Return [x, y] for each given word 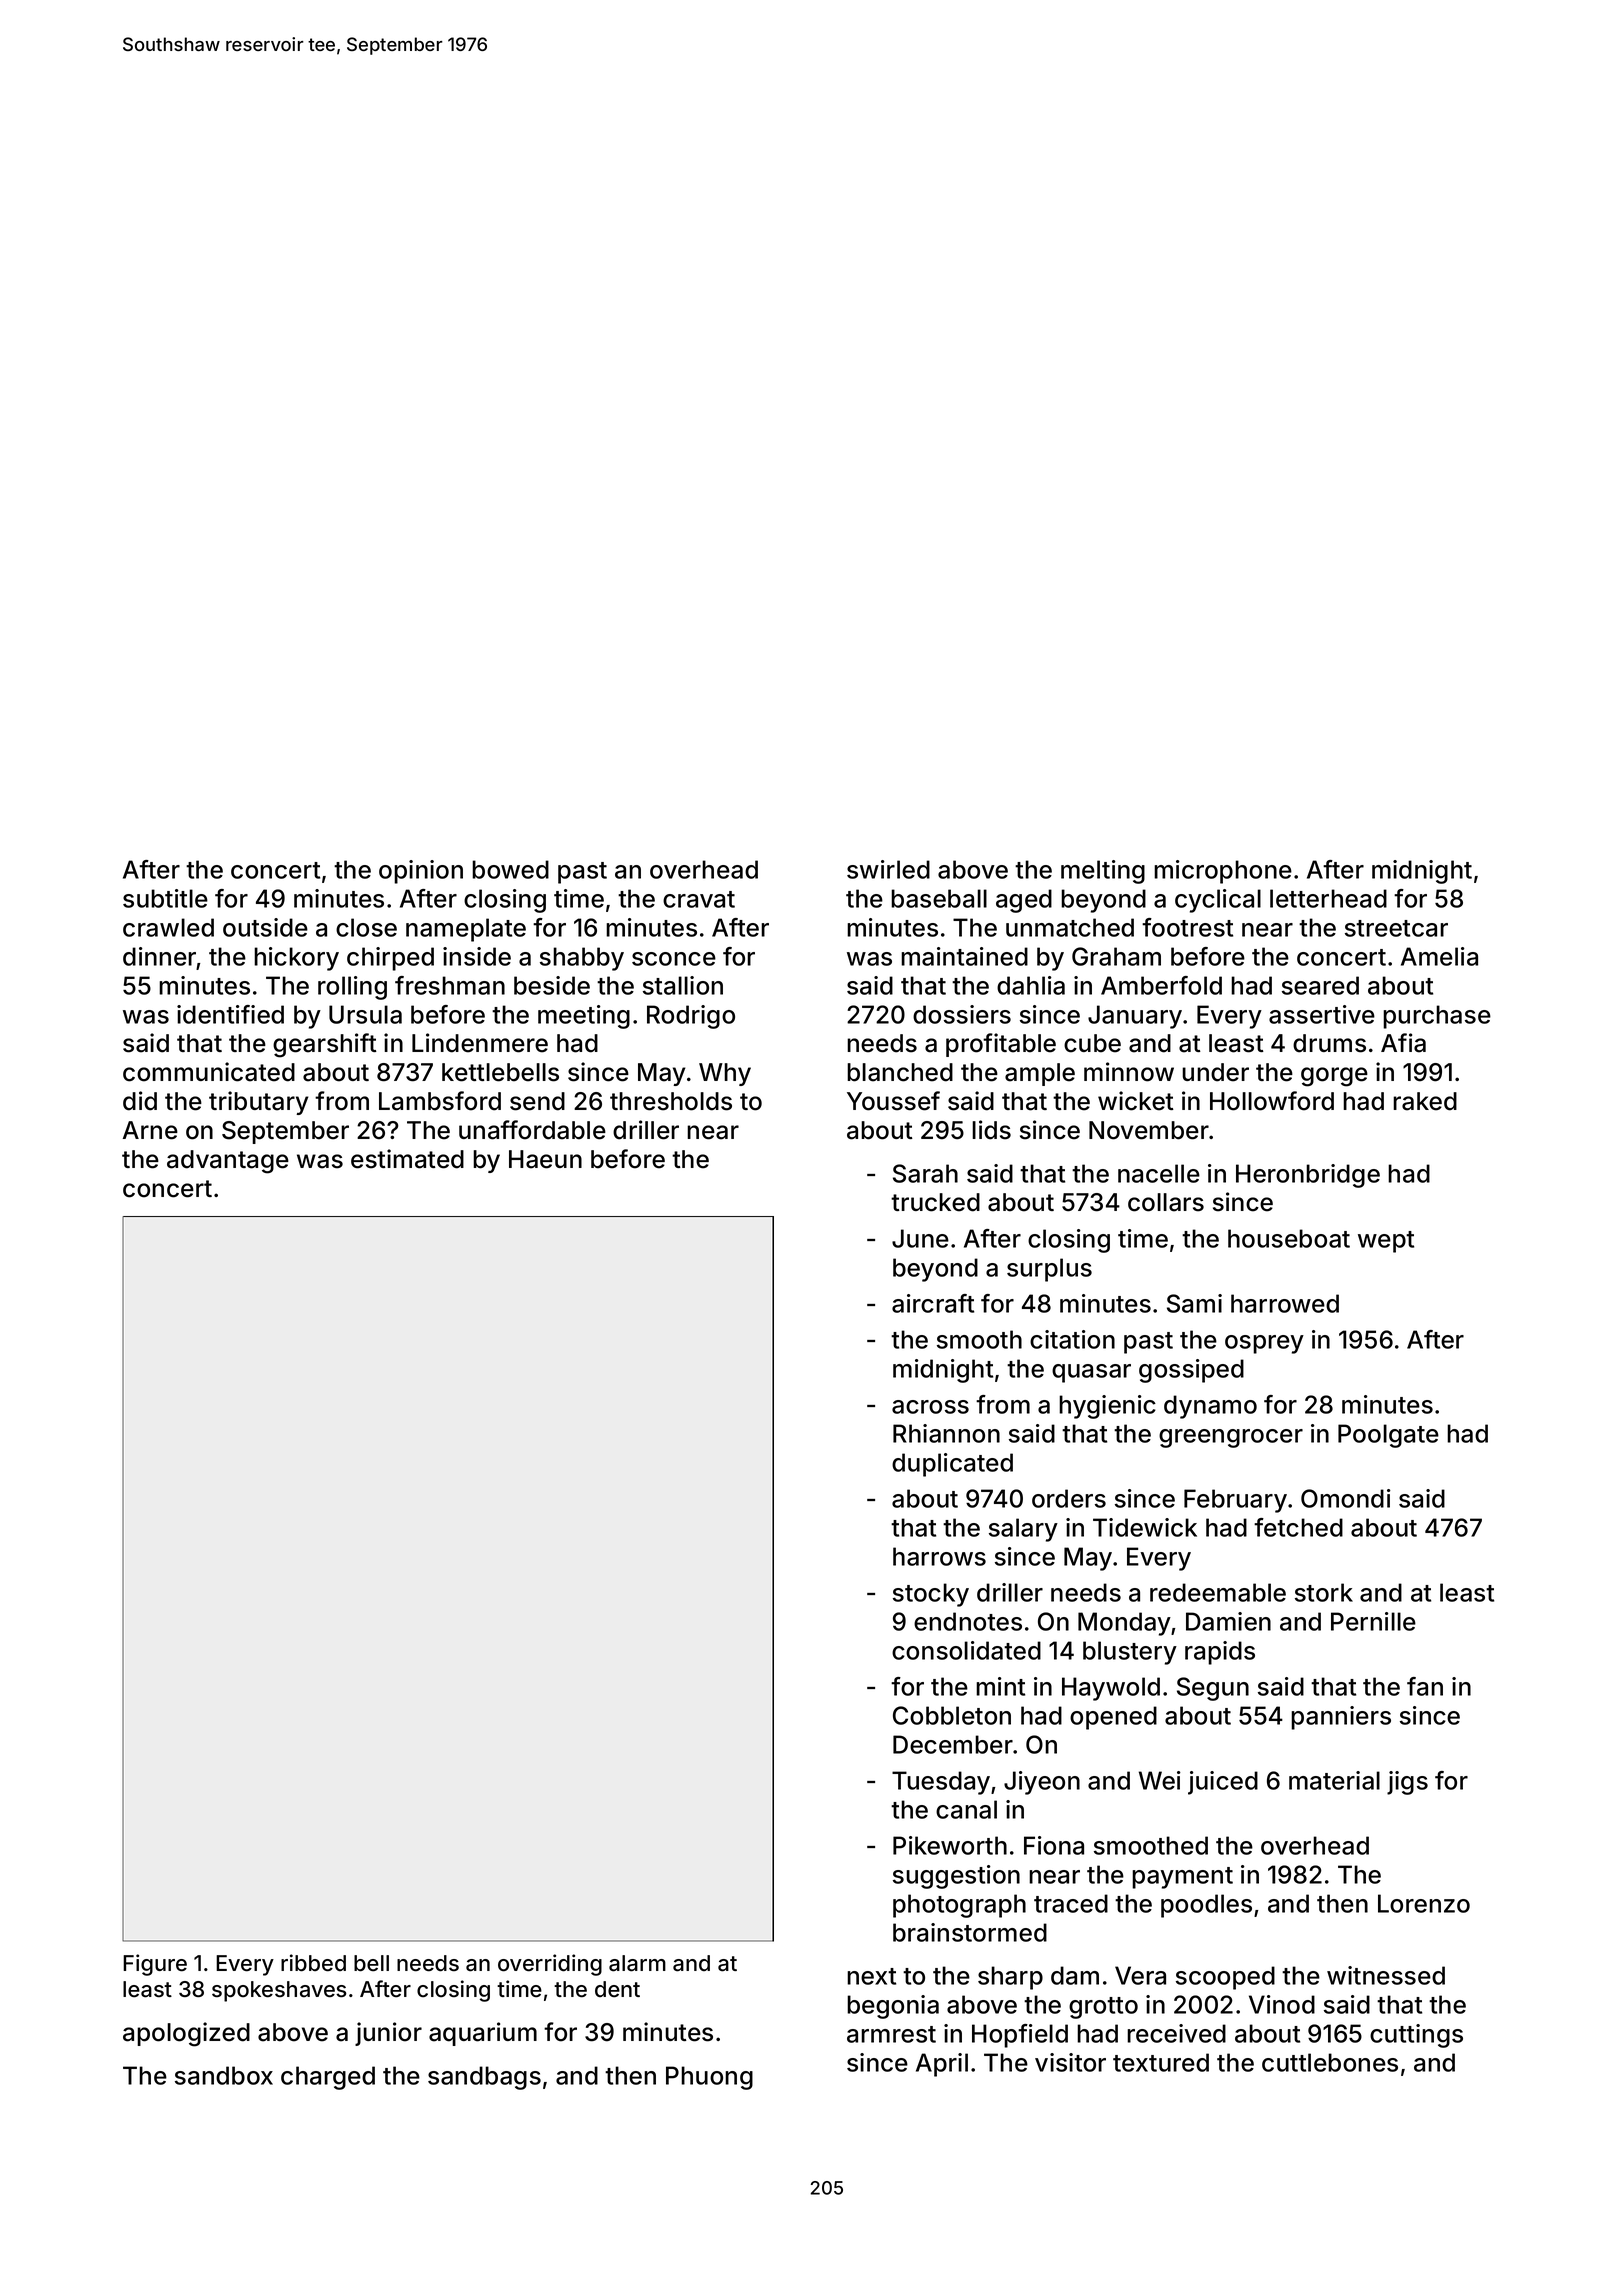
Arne [150, 1130]
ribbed [313, 1963]
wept [1386, 1242]
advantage [228, 1162]
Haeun [545, 1159]
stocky [931, 1595]
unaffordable [532, 1130]
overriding [550, 1965]
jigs [1407, 1783]
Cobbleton [952, 1715]
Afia [1403, 1043]
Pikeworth [950, 1845]
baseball [939, 898]
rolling [352, 988]
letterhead [1328, 898]
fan [1425, 1686]
